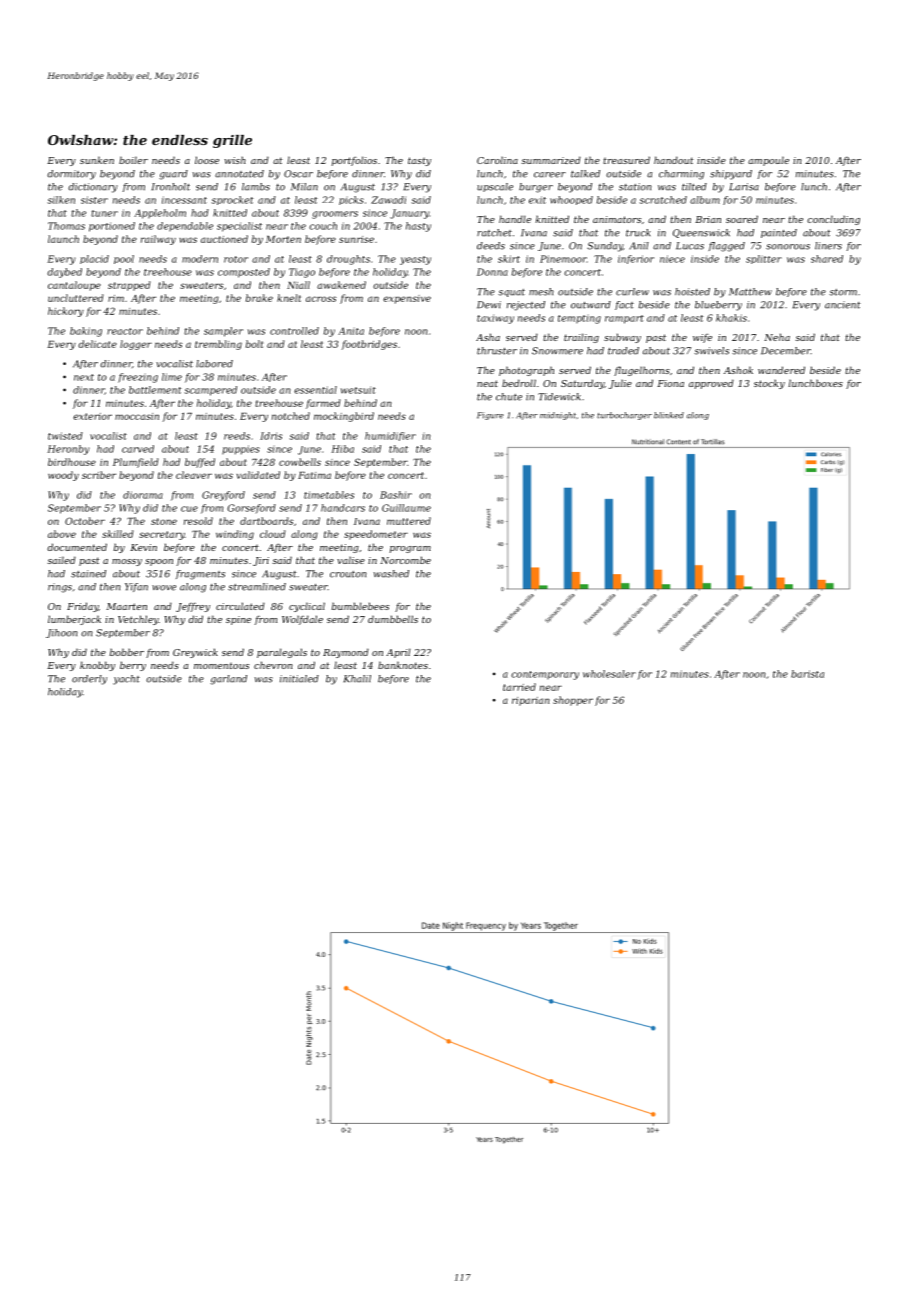 The width and height of the page is (908, 1316). What do you see at coordinates (127, 652) in the page?
I see `bobber` at bounding box center [127, 652].
